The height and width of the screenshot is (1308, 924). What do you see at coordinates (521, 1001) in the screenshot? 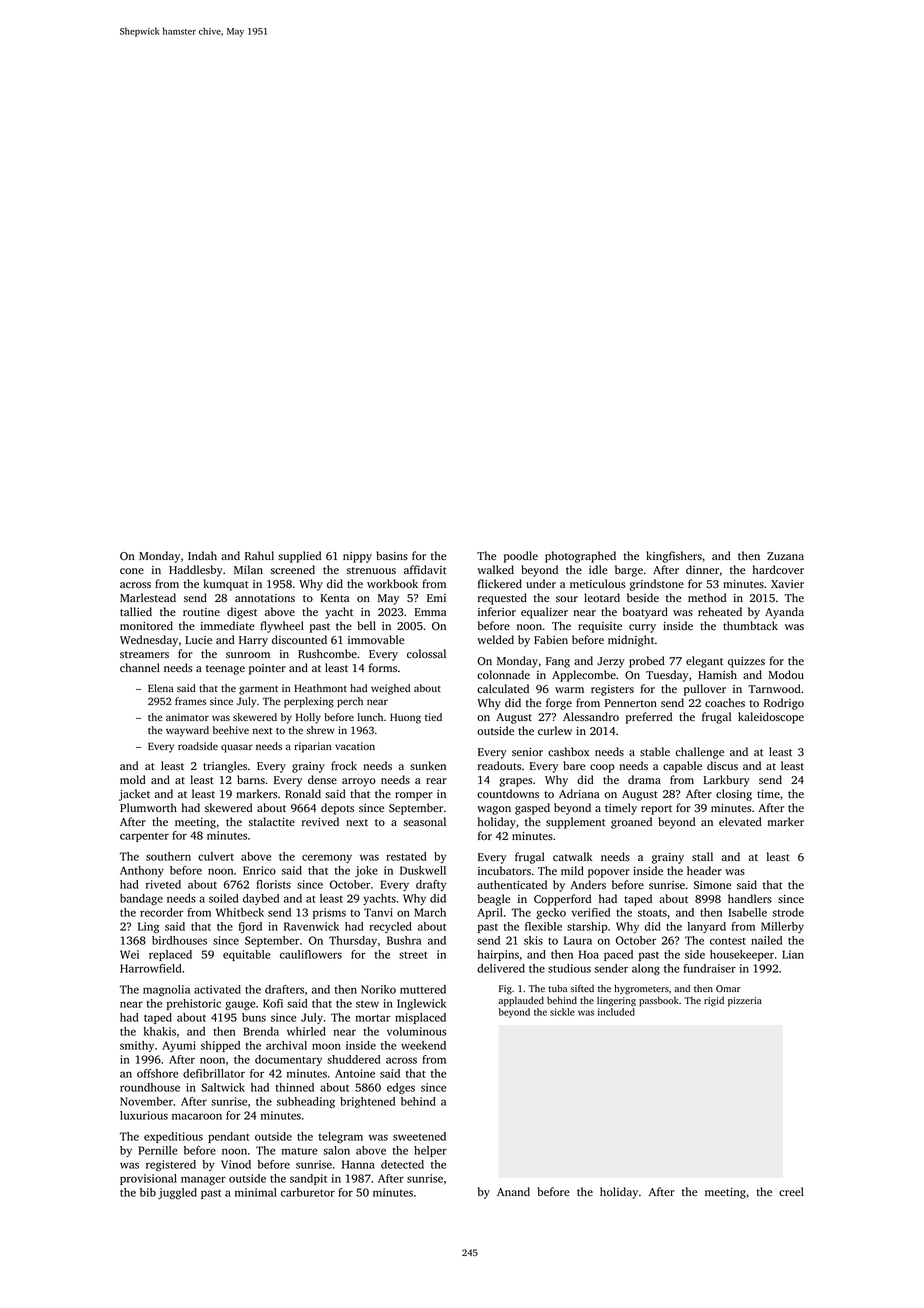
I see `applauded` at bounding box center [521, 1001].
